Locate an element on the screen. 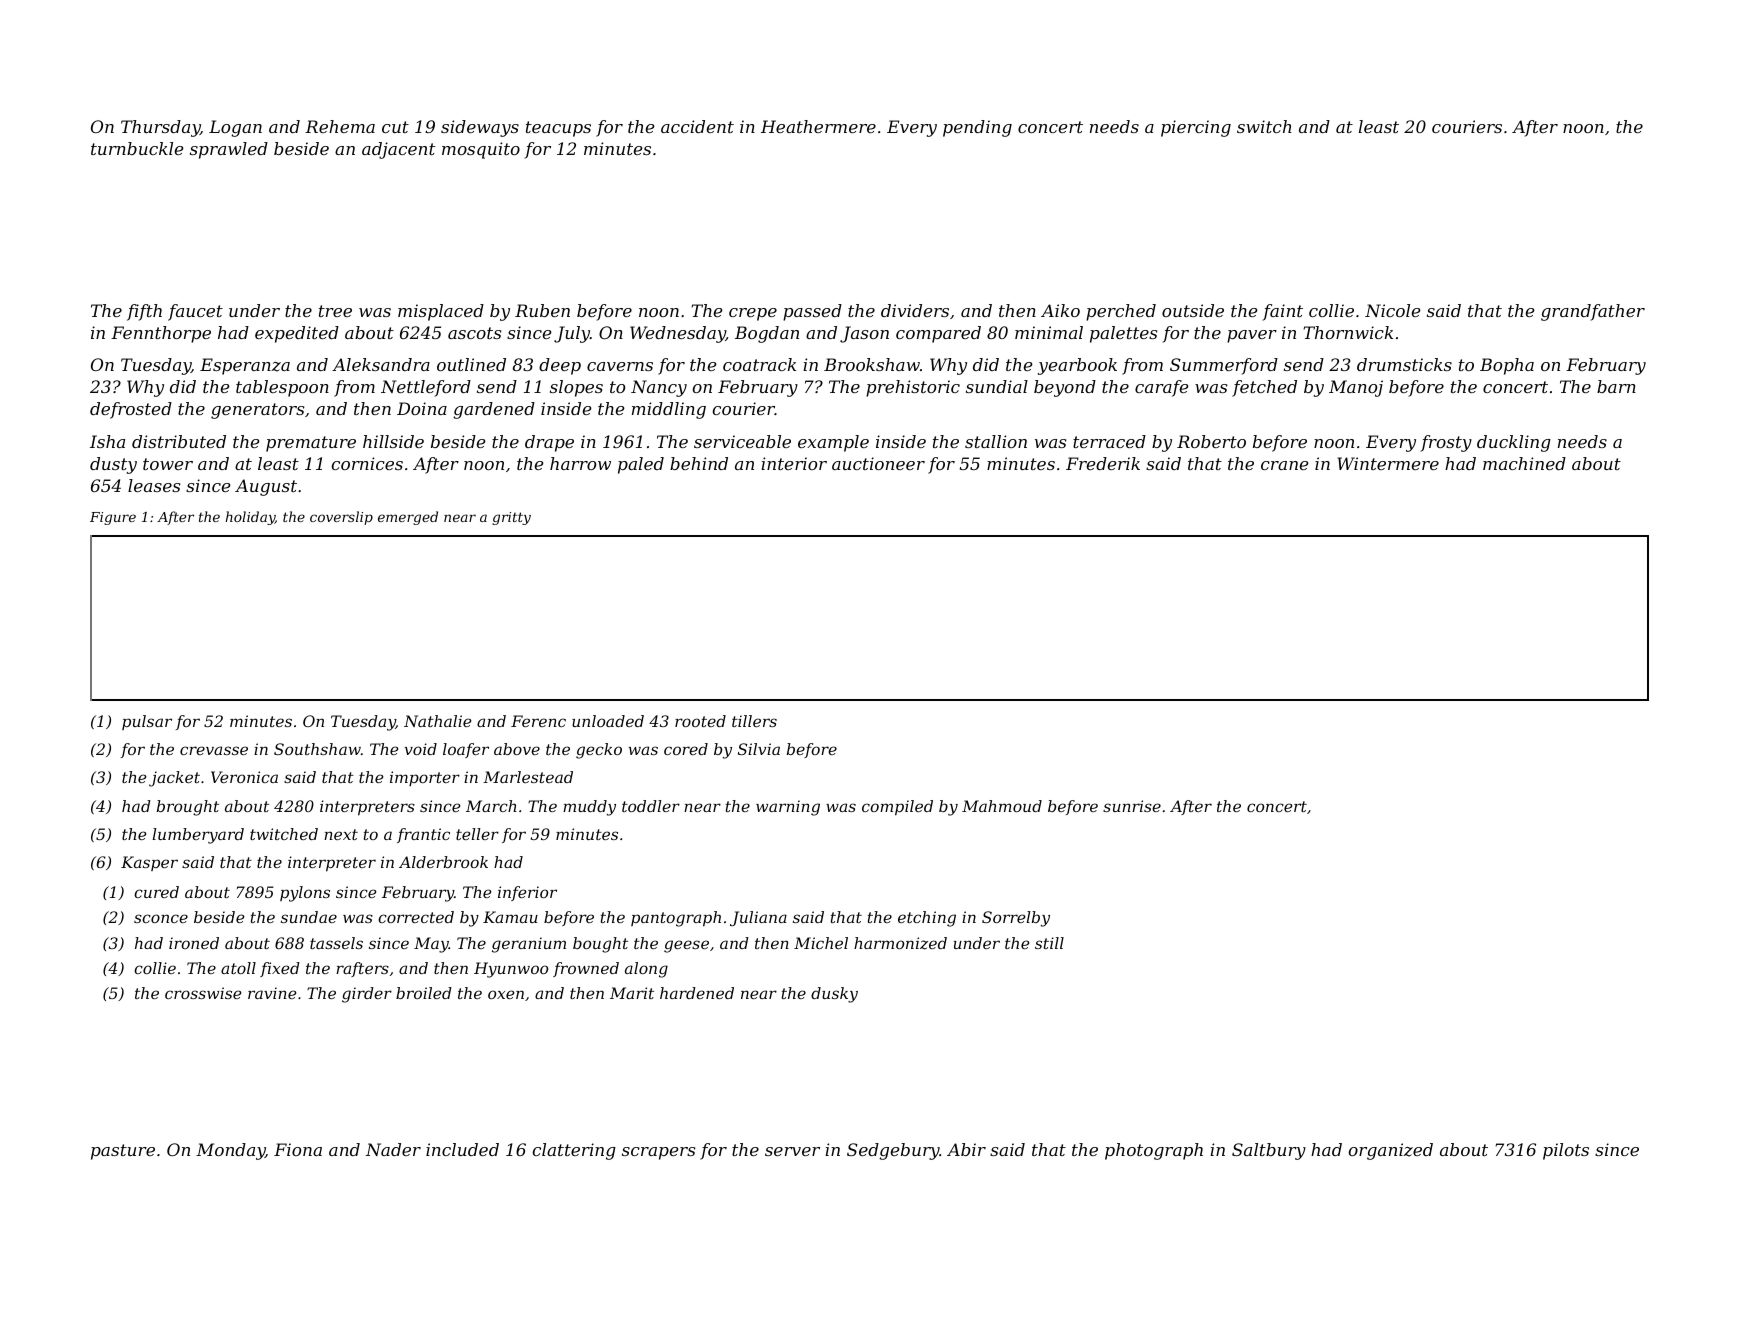 This screenshot has height=1344, width=1739. Wintermere is located at coordinates (1388, 463).
